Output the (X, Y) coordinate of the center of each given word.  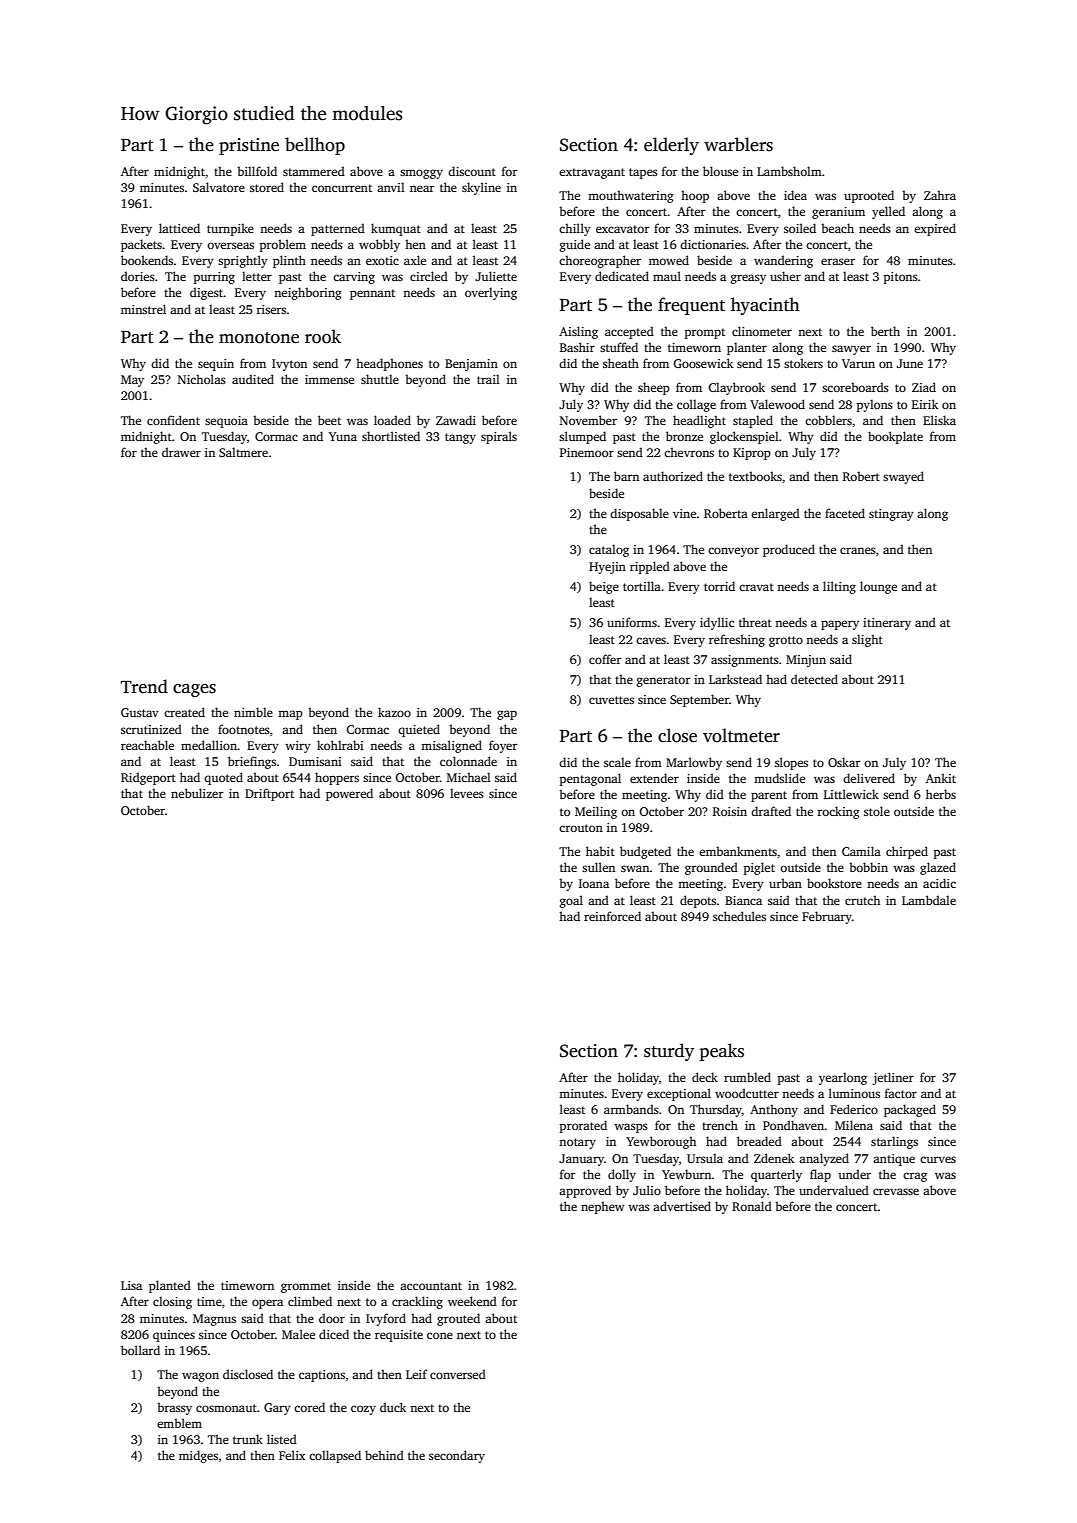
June (910, 363)
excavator (623, 229)
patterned (338, 229)
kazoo (394, 712)
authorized (673, 476)
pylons (875, 405)
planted (170, 1286)
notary (577, 1143)
